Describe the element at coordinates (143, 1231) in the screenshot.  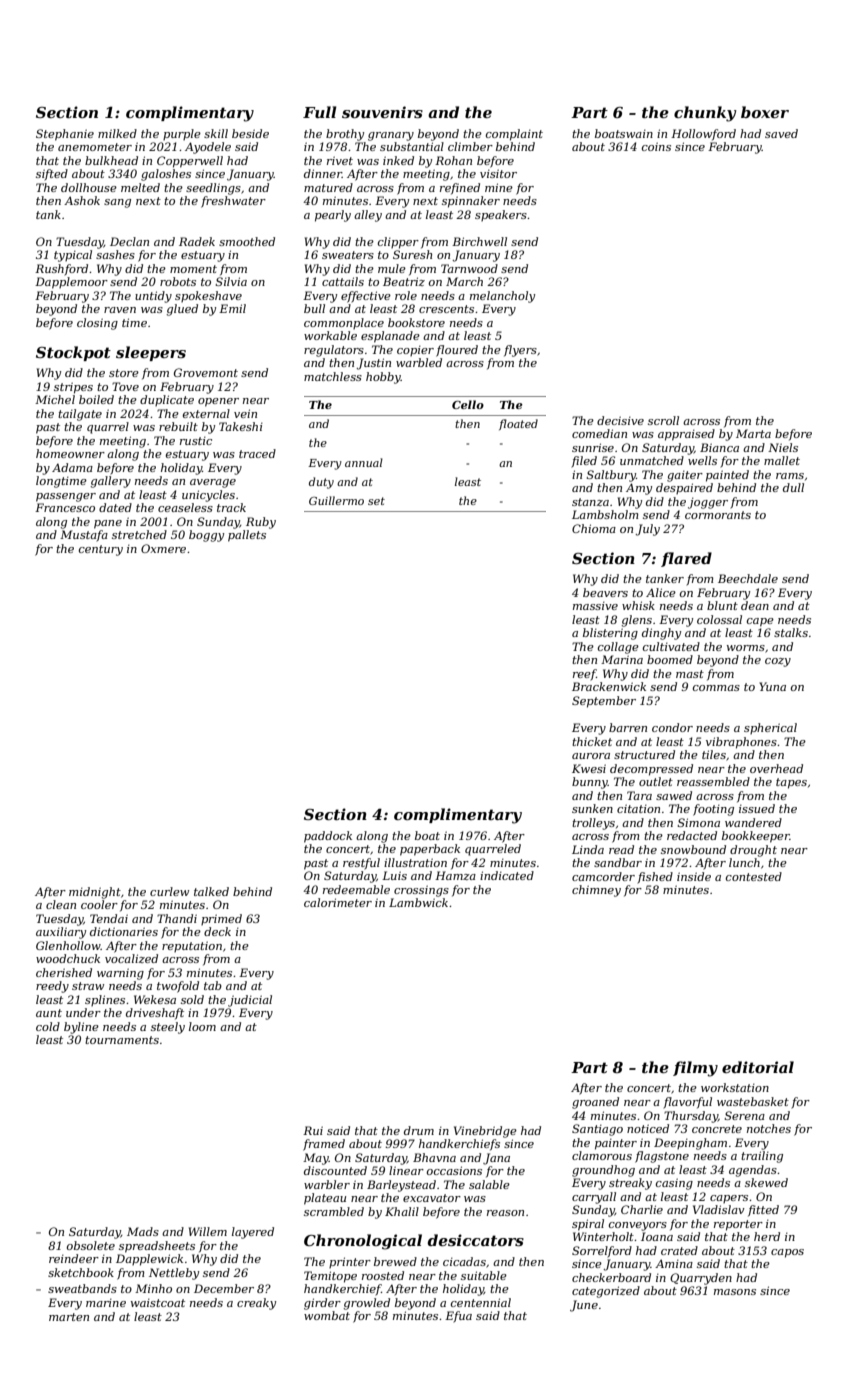
I see `Mads` at that location.
